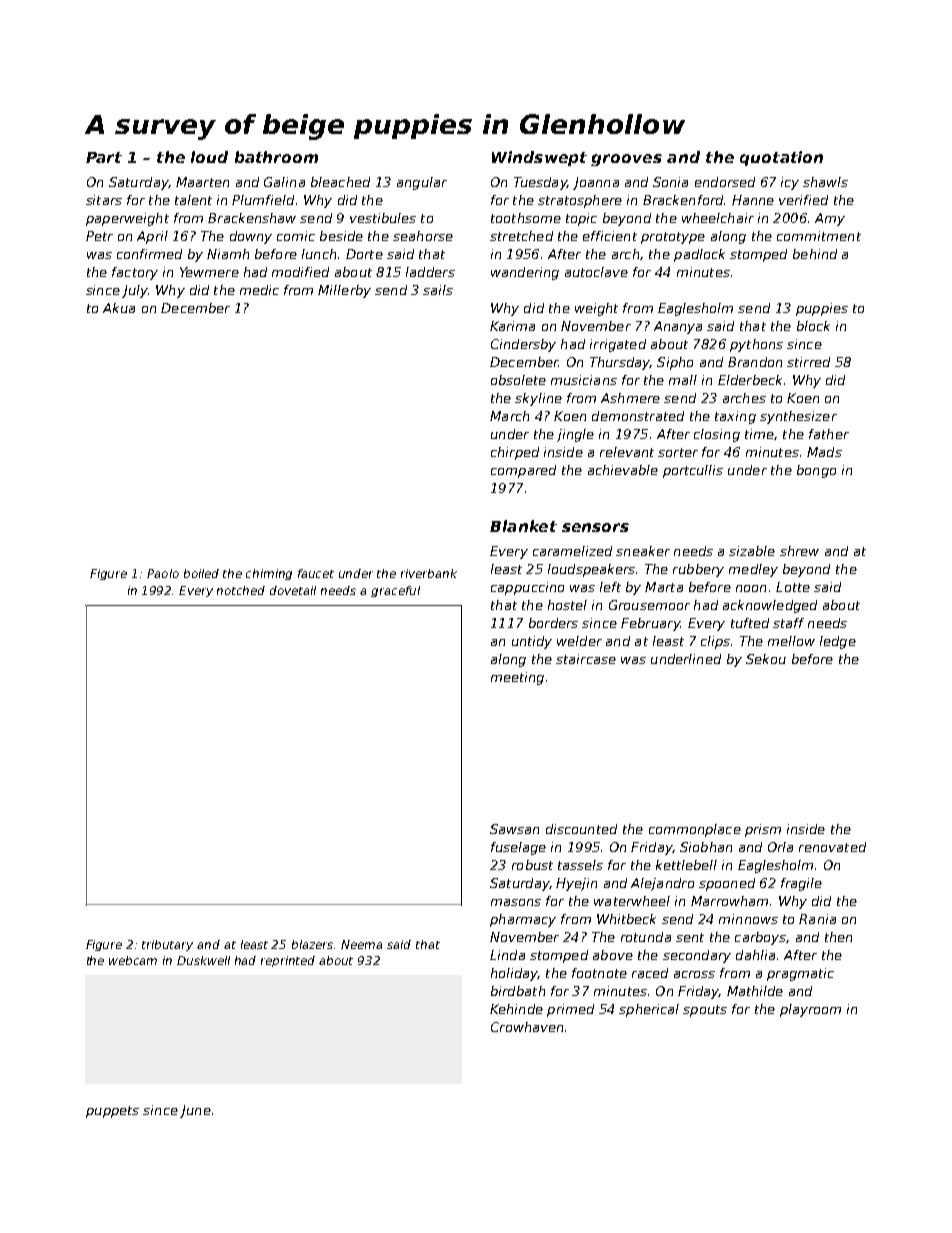  What do you see at coordinates (523, 526) in the screenshot?
I see `Blanket` at bounding box center [523, 526].
